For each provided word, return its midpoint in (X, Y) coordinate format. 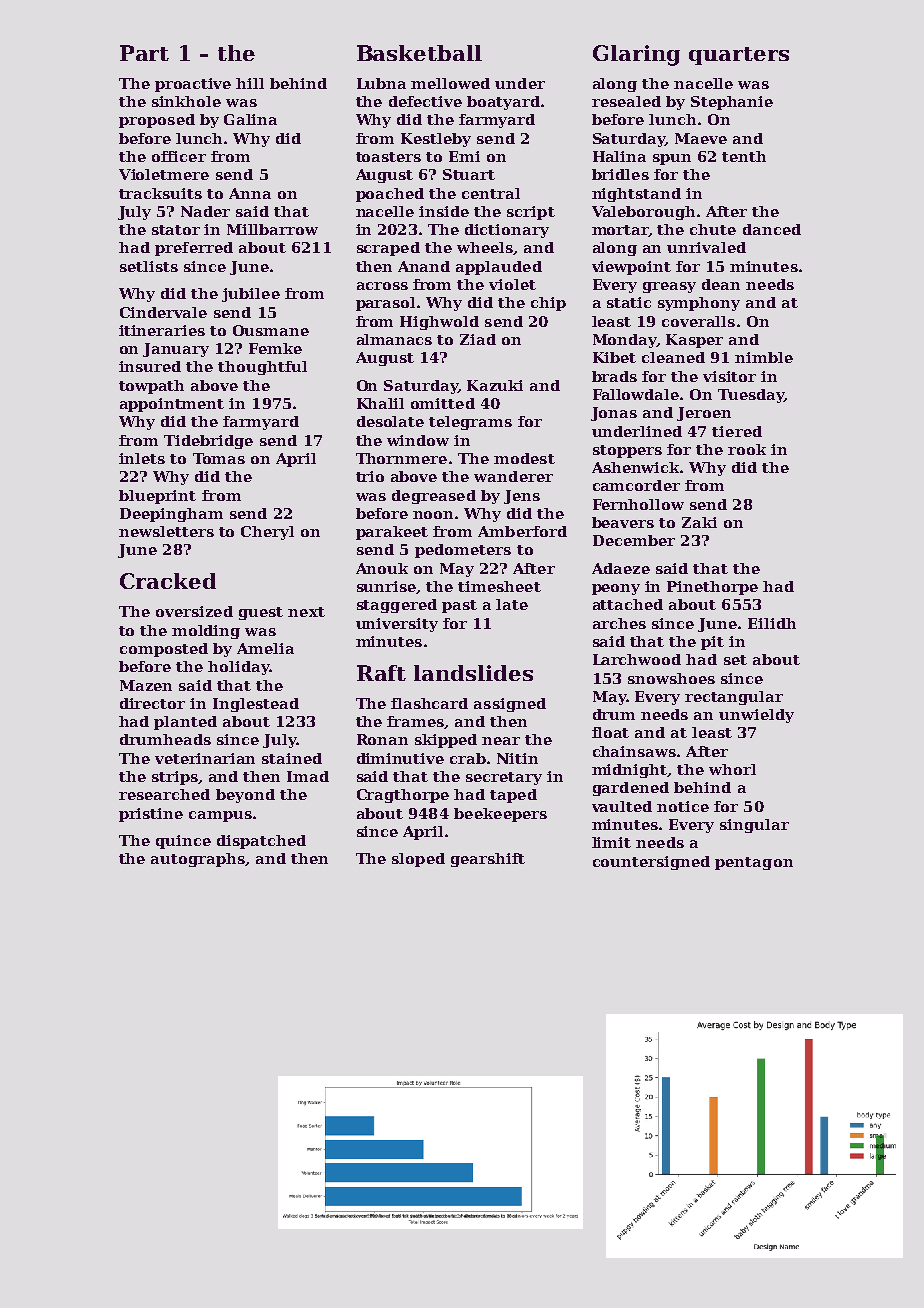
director (152, 703)
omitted (443, 403)
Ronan (382, 739)
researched (164, 794)
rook (747, 449)
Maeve (701, 138)
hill (250, 83)
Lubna (381, 83)
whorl (732, 769)
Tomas (219, 458)
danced (772, 229)
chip (548, 304)
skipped (446, 741)
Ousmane (271, 330)
